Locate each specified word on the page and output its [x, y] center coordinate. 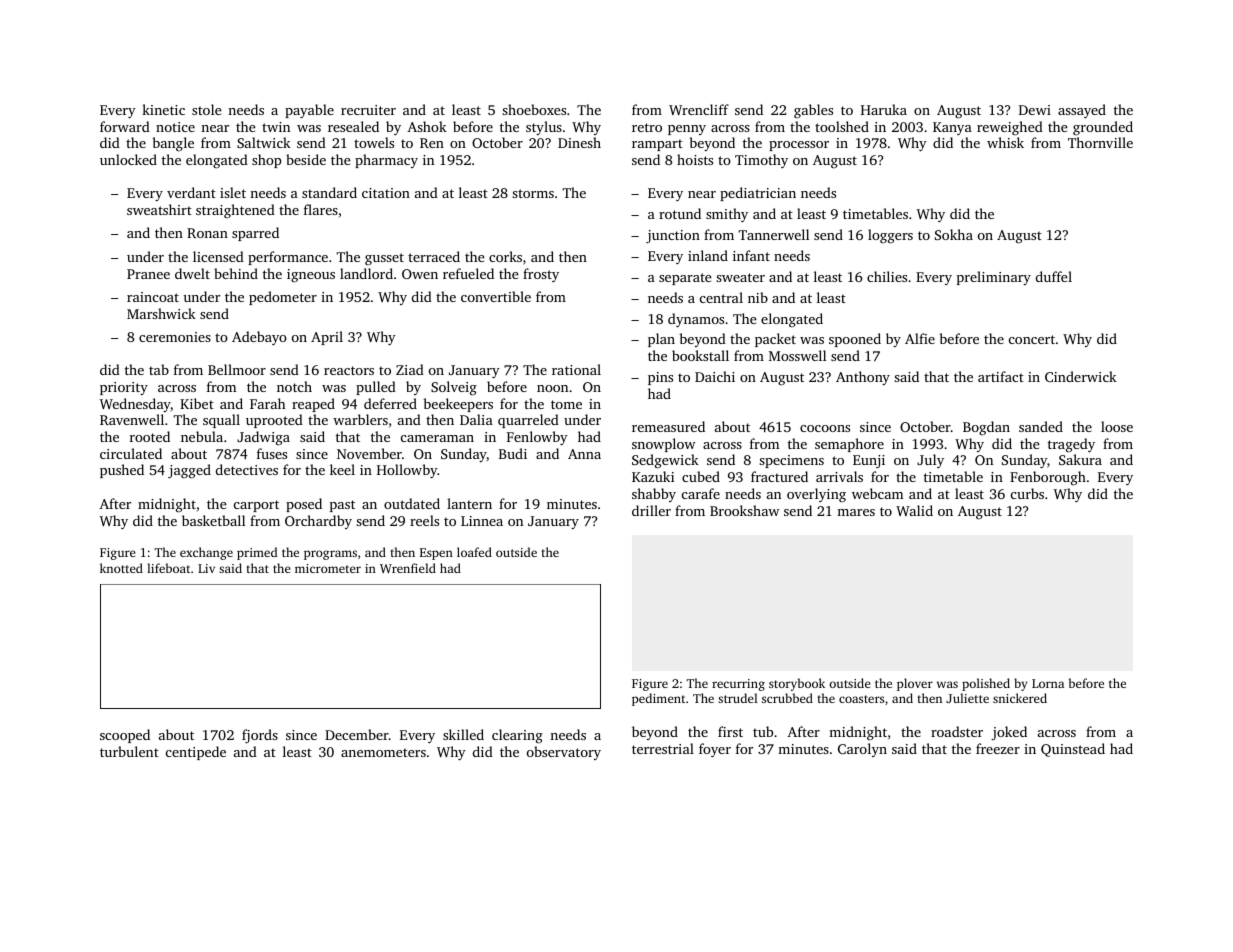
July [930, 461]
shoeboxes [534, 109]
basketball [213, 520]
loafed [474, 552]
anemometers [383, 752]
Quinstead [1073, 750]
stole [207, 109]
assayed [1082, 111]
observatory [564, 753]
